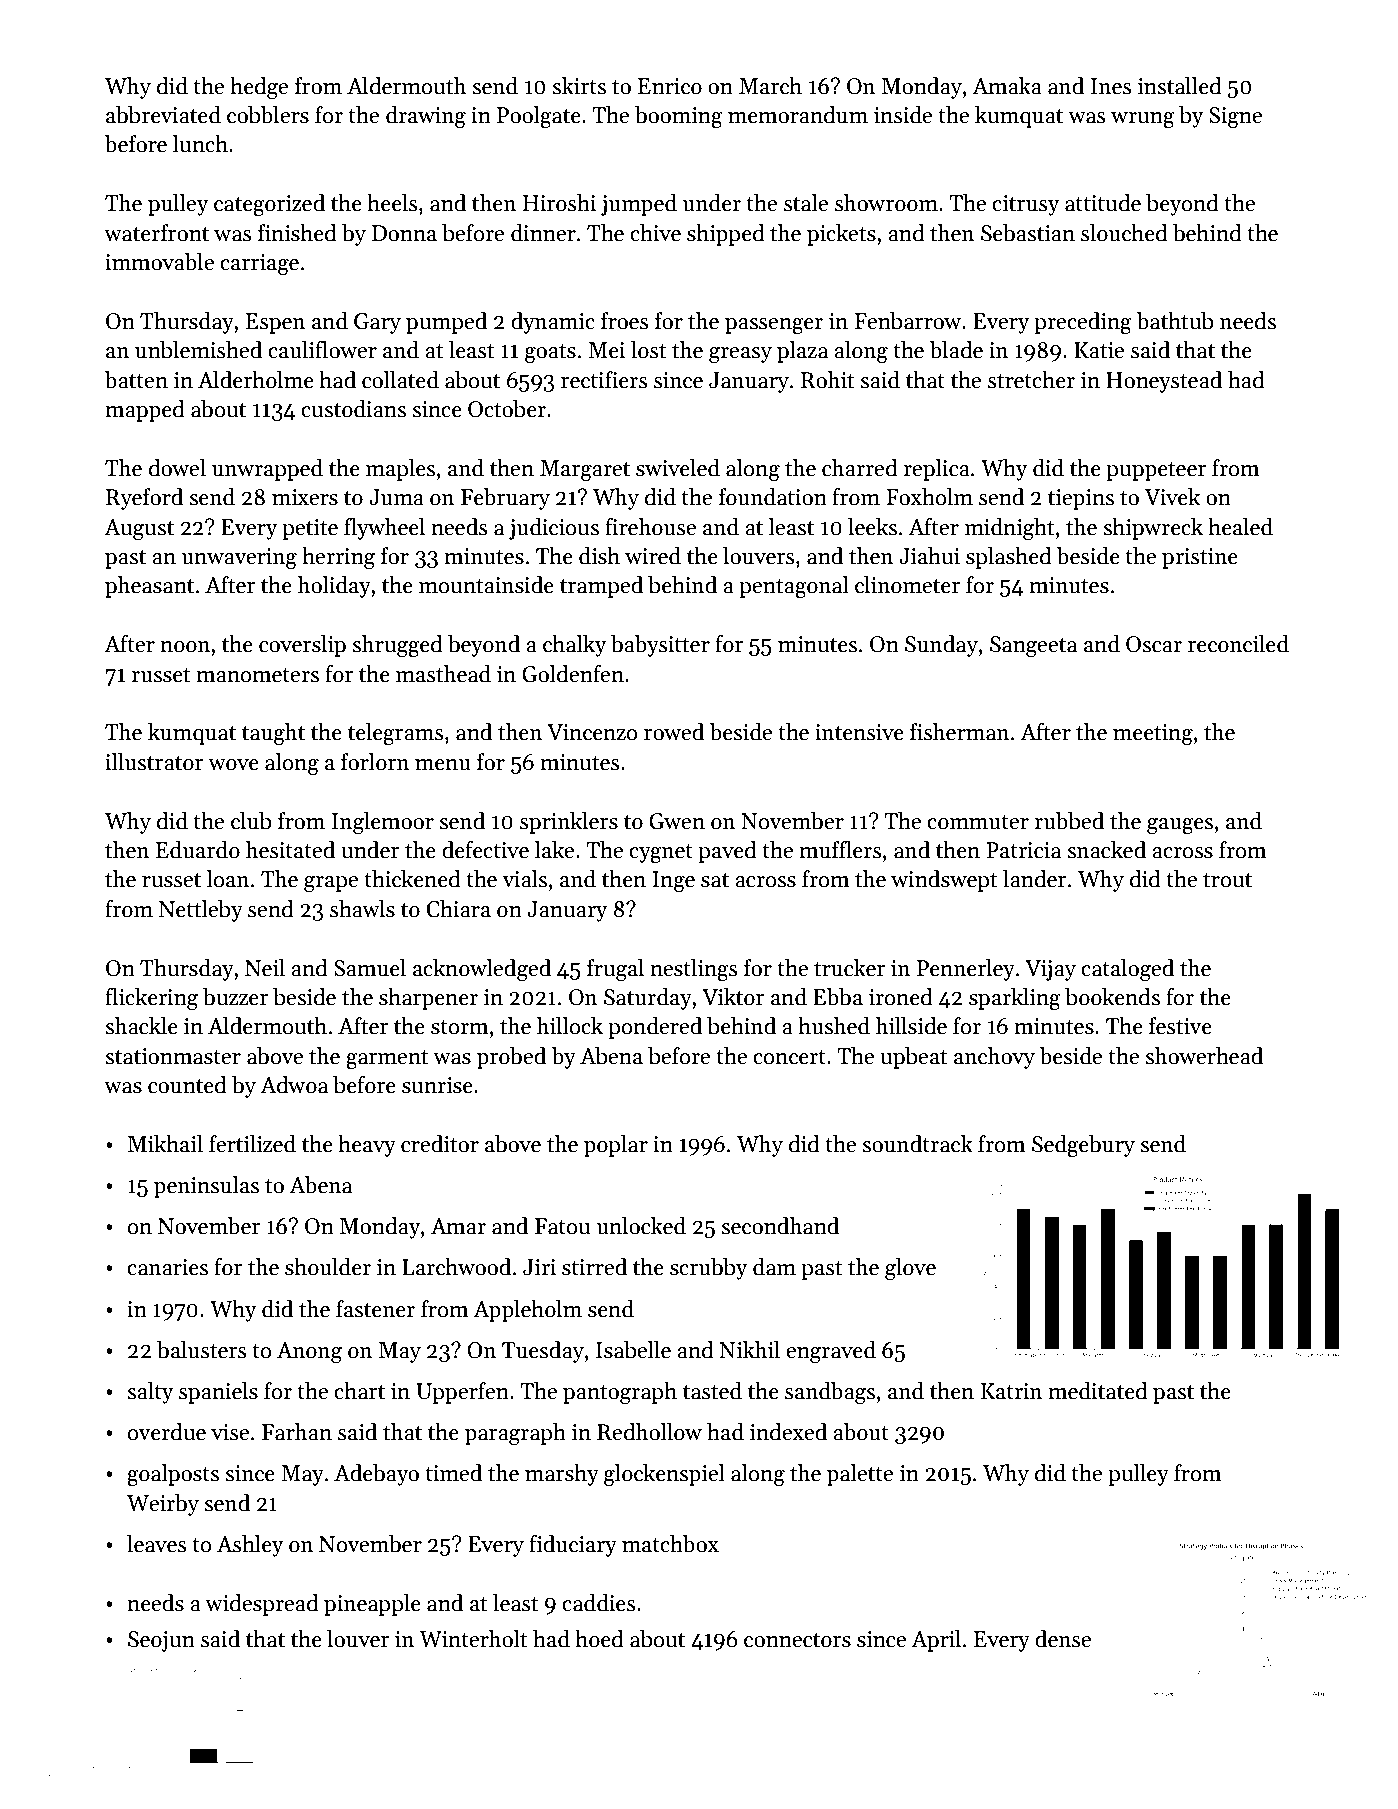  I want to click on wired, so click(653, 556).
